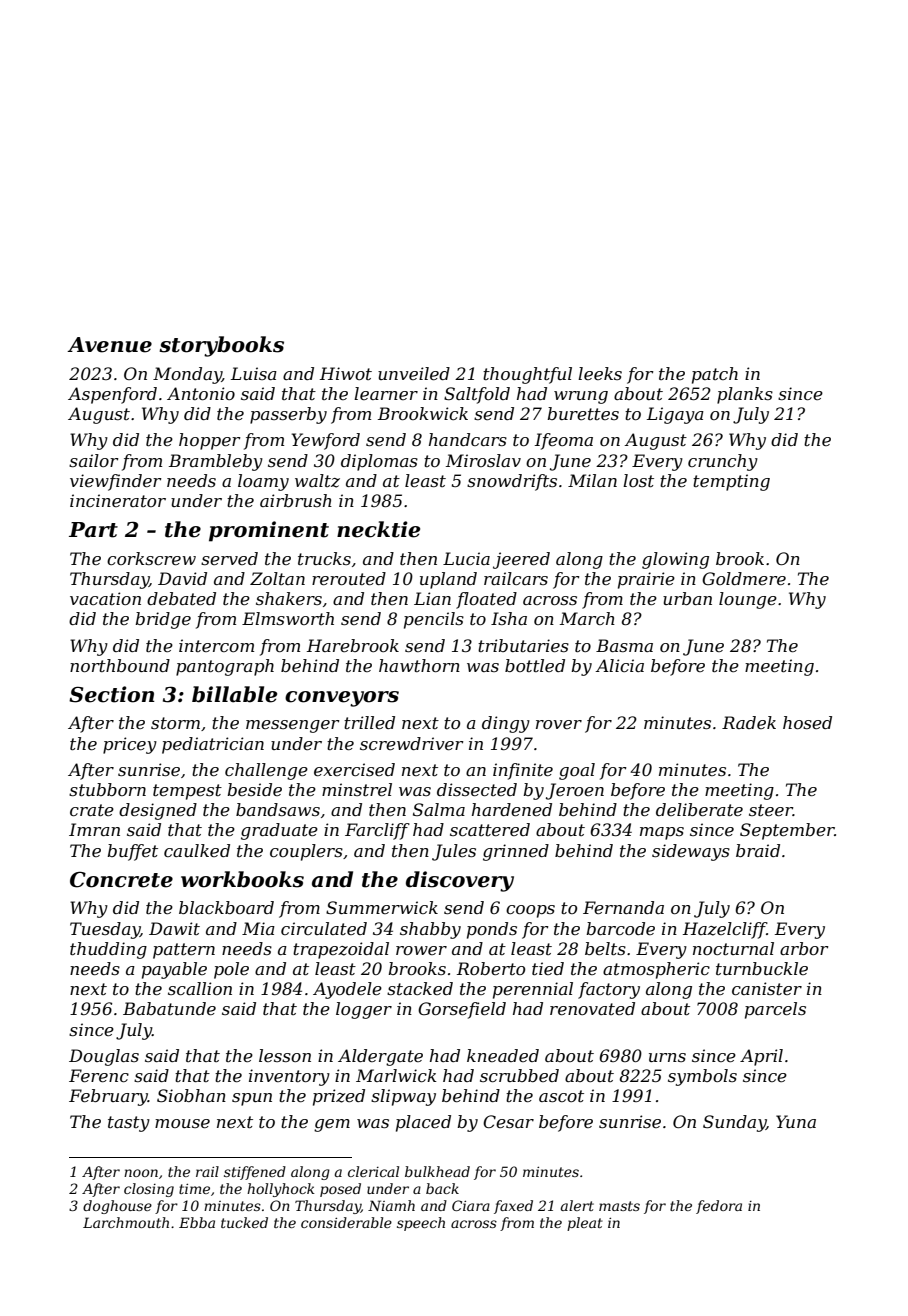  I want to click on Alicia, so click(619, 665).
